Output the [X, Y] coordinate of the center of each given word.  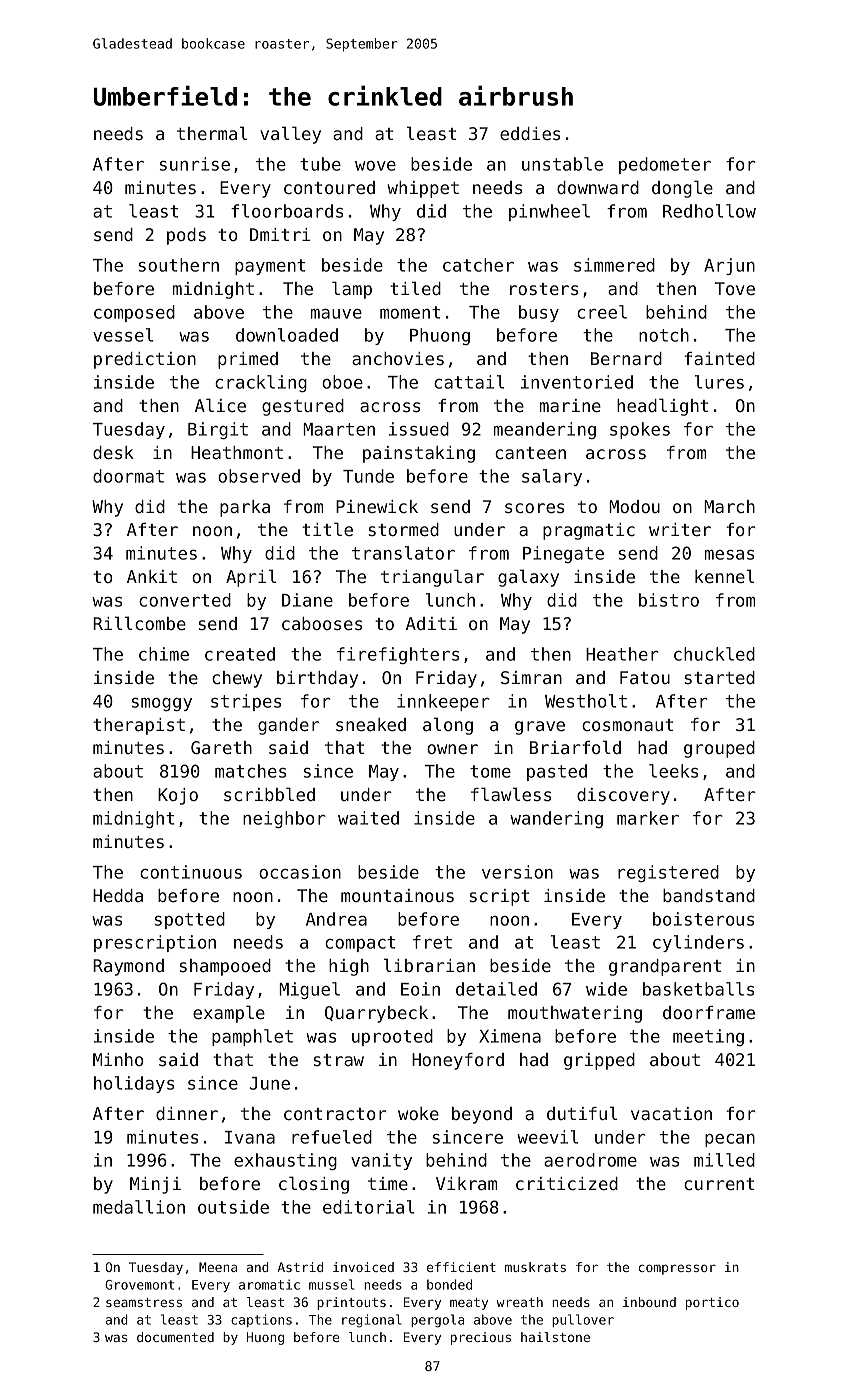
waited [368, 818]
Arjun [729, 266]
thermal [212, 133]
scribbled [269, 794]
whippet [423, 189]
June [270, 1083]
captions [261, 1320]
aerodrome [590, 1160]
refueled [332, 1137]
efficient [461, 1267]
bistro [669, 600]
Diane [307, 600]
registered [668, 873]
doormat [128, 476]
